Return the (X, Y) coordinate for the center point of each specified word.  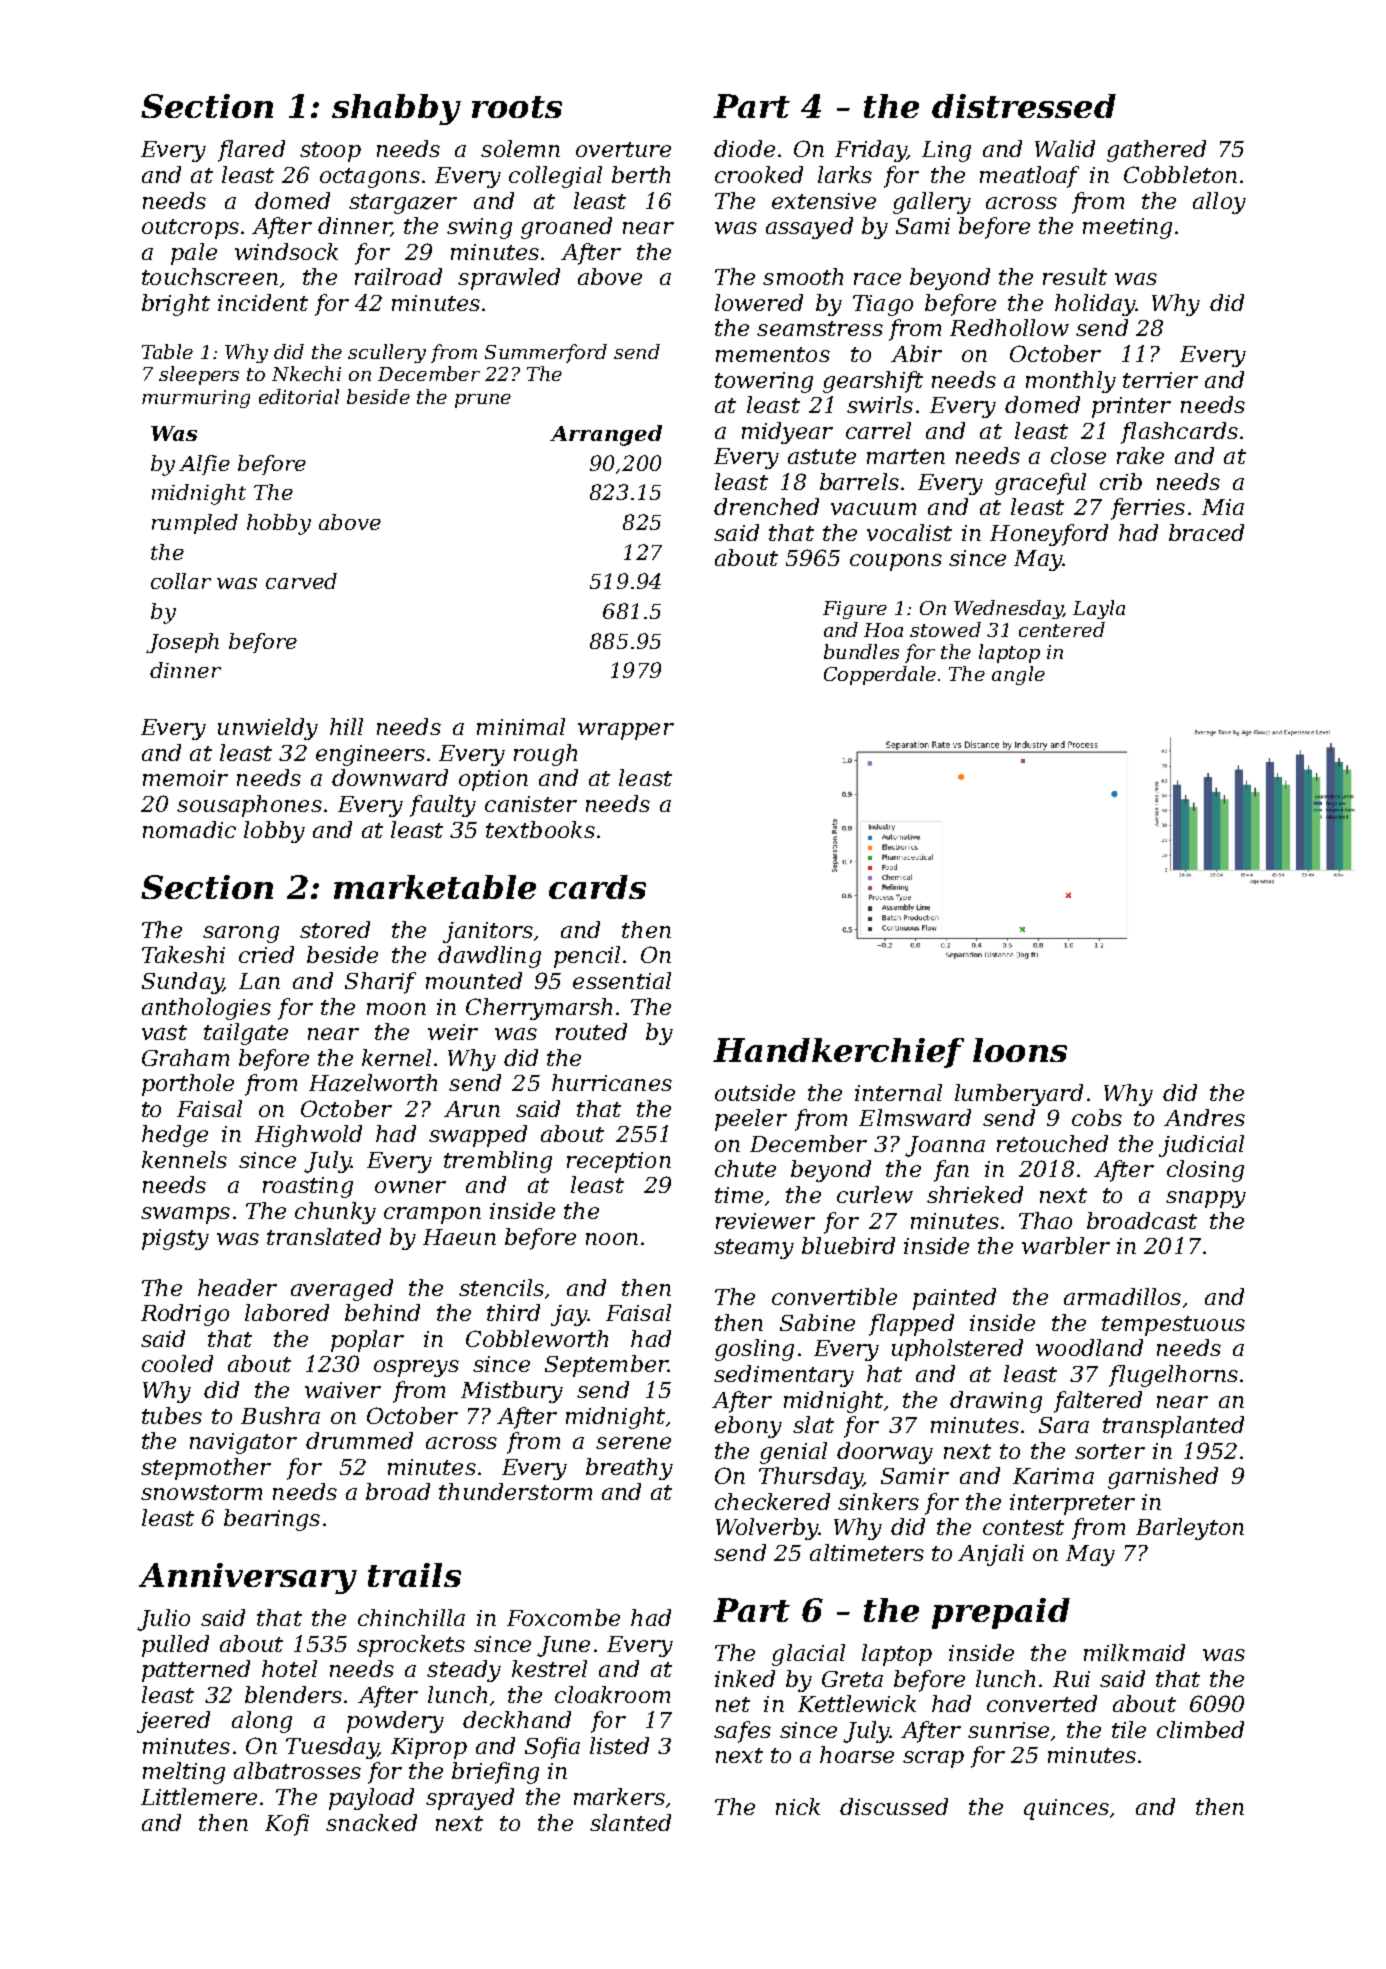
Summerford (546, 353)
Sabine (817, 1322)
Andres (1204, 1117)
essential (622, 980)
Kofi (287, 1825)
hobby (279, 524)
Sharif (380, 983)
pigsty (175, 1239)
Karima (1053, 1476)
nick (798, 1806)
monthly (1071, 382)
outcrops (190, 229)
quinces (1066, 1809)
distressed (1024, 106)
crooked (759, 174)
